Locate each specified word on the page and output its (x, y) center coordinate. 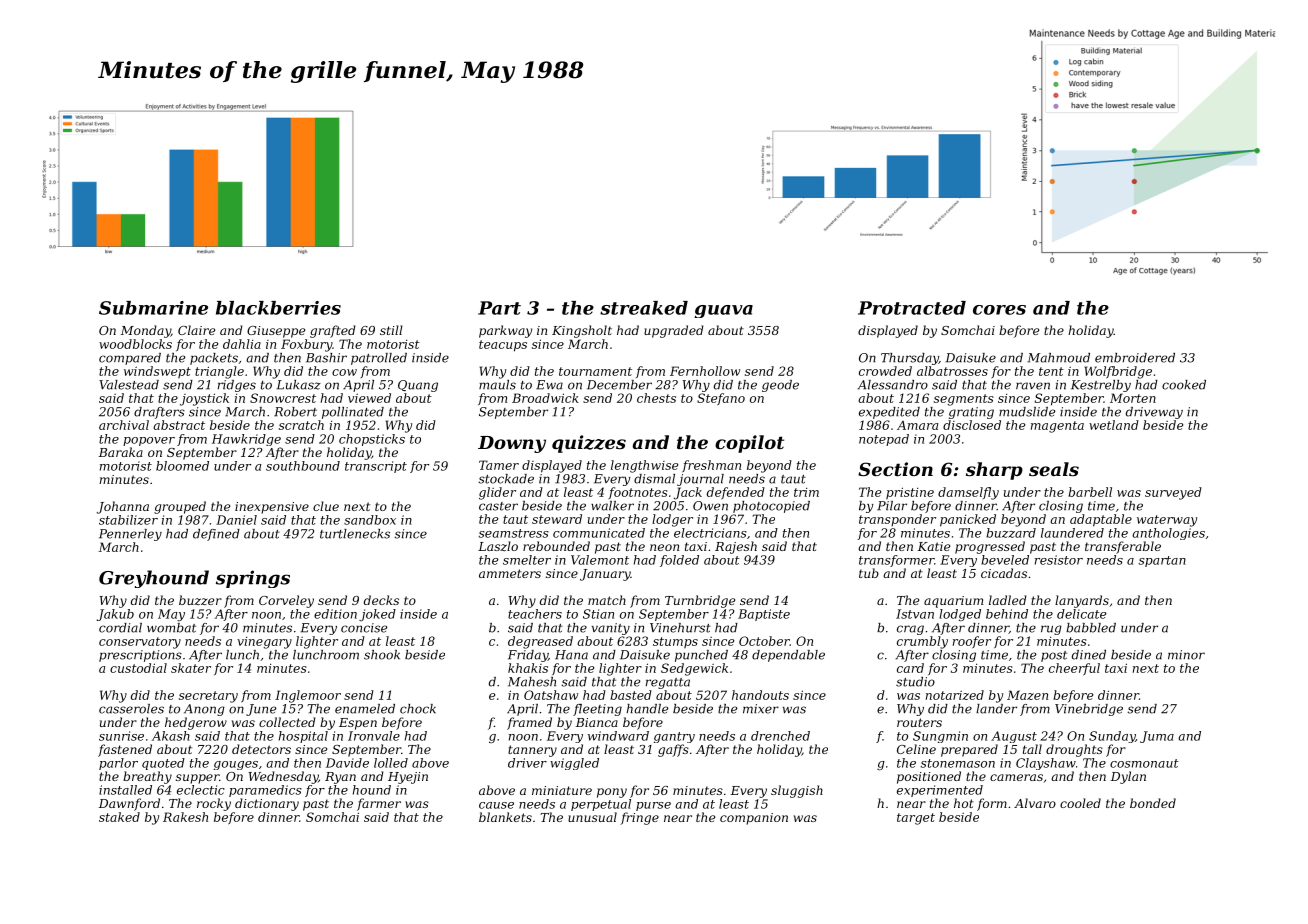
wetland (1114, 425)
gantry (674, 737)
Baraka (121, 452)
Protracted (912, 308)
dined (1089, 655)
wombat (171, 628)
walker (612, 506)
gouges (236, 765)
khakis (528, 668)
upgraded (674, 331)
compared (130, 359)
